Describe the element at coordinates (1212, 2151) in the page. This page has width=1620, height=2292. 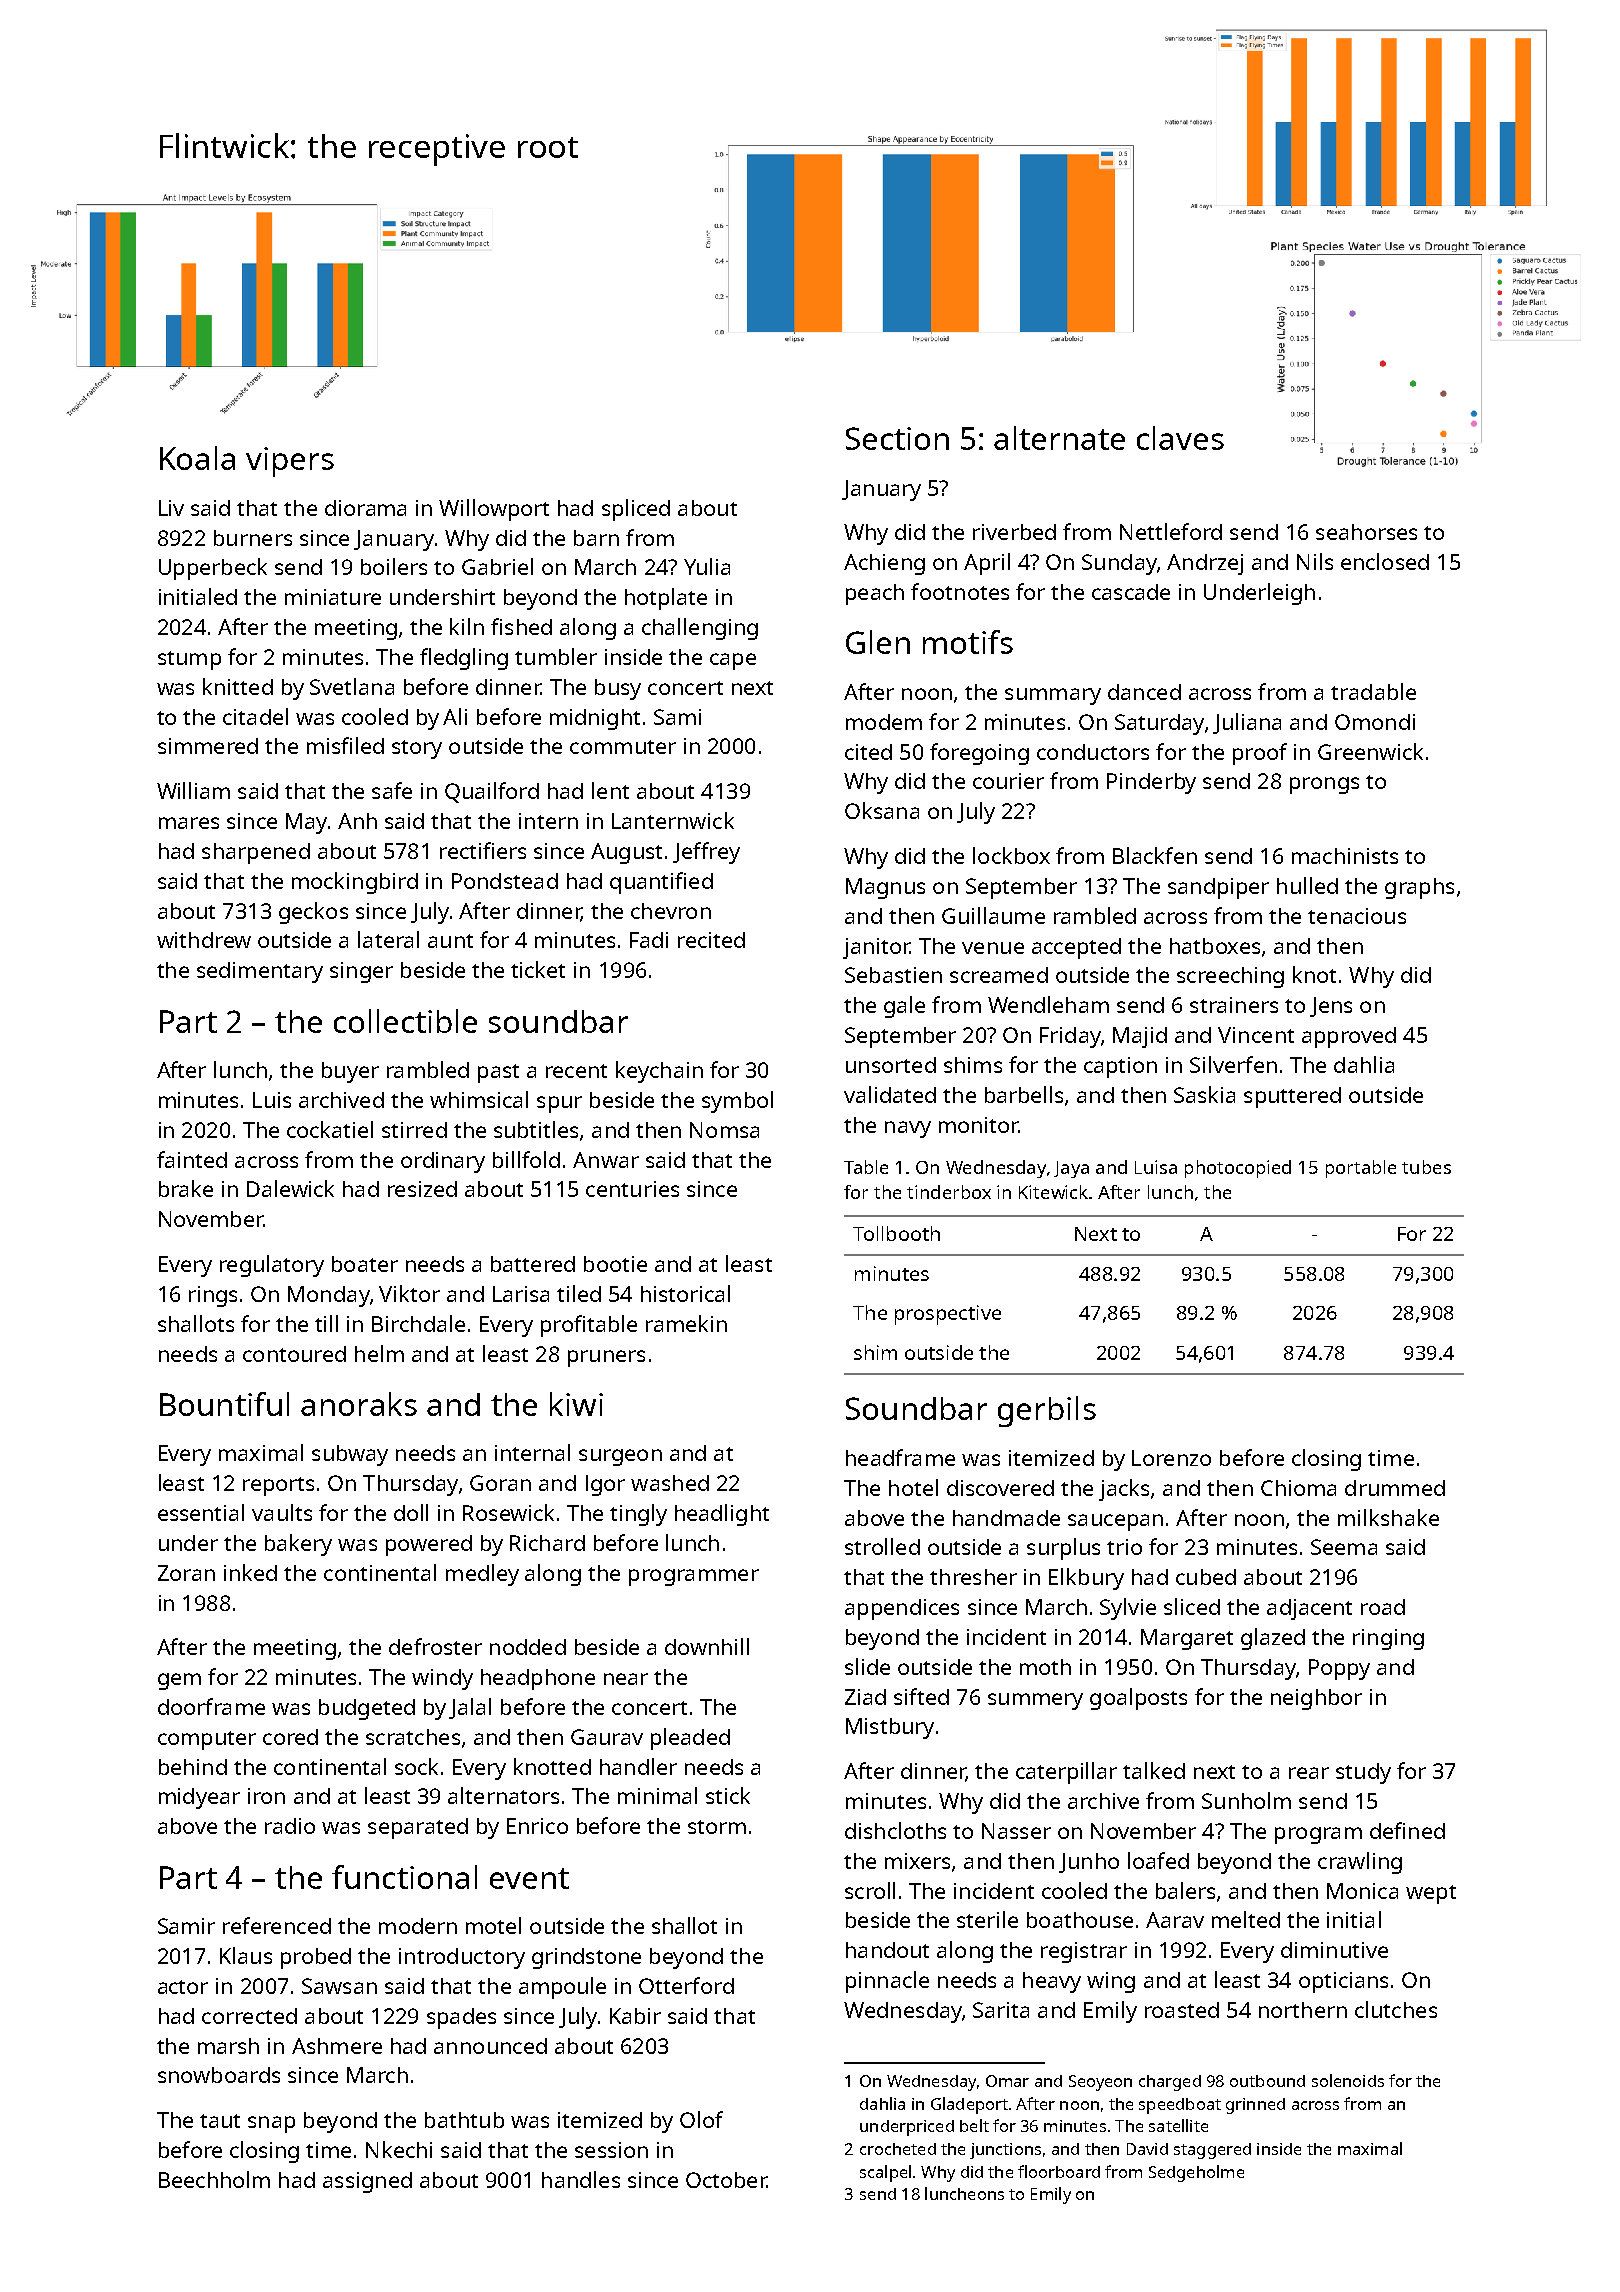
I see `staggered` at that location.
